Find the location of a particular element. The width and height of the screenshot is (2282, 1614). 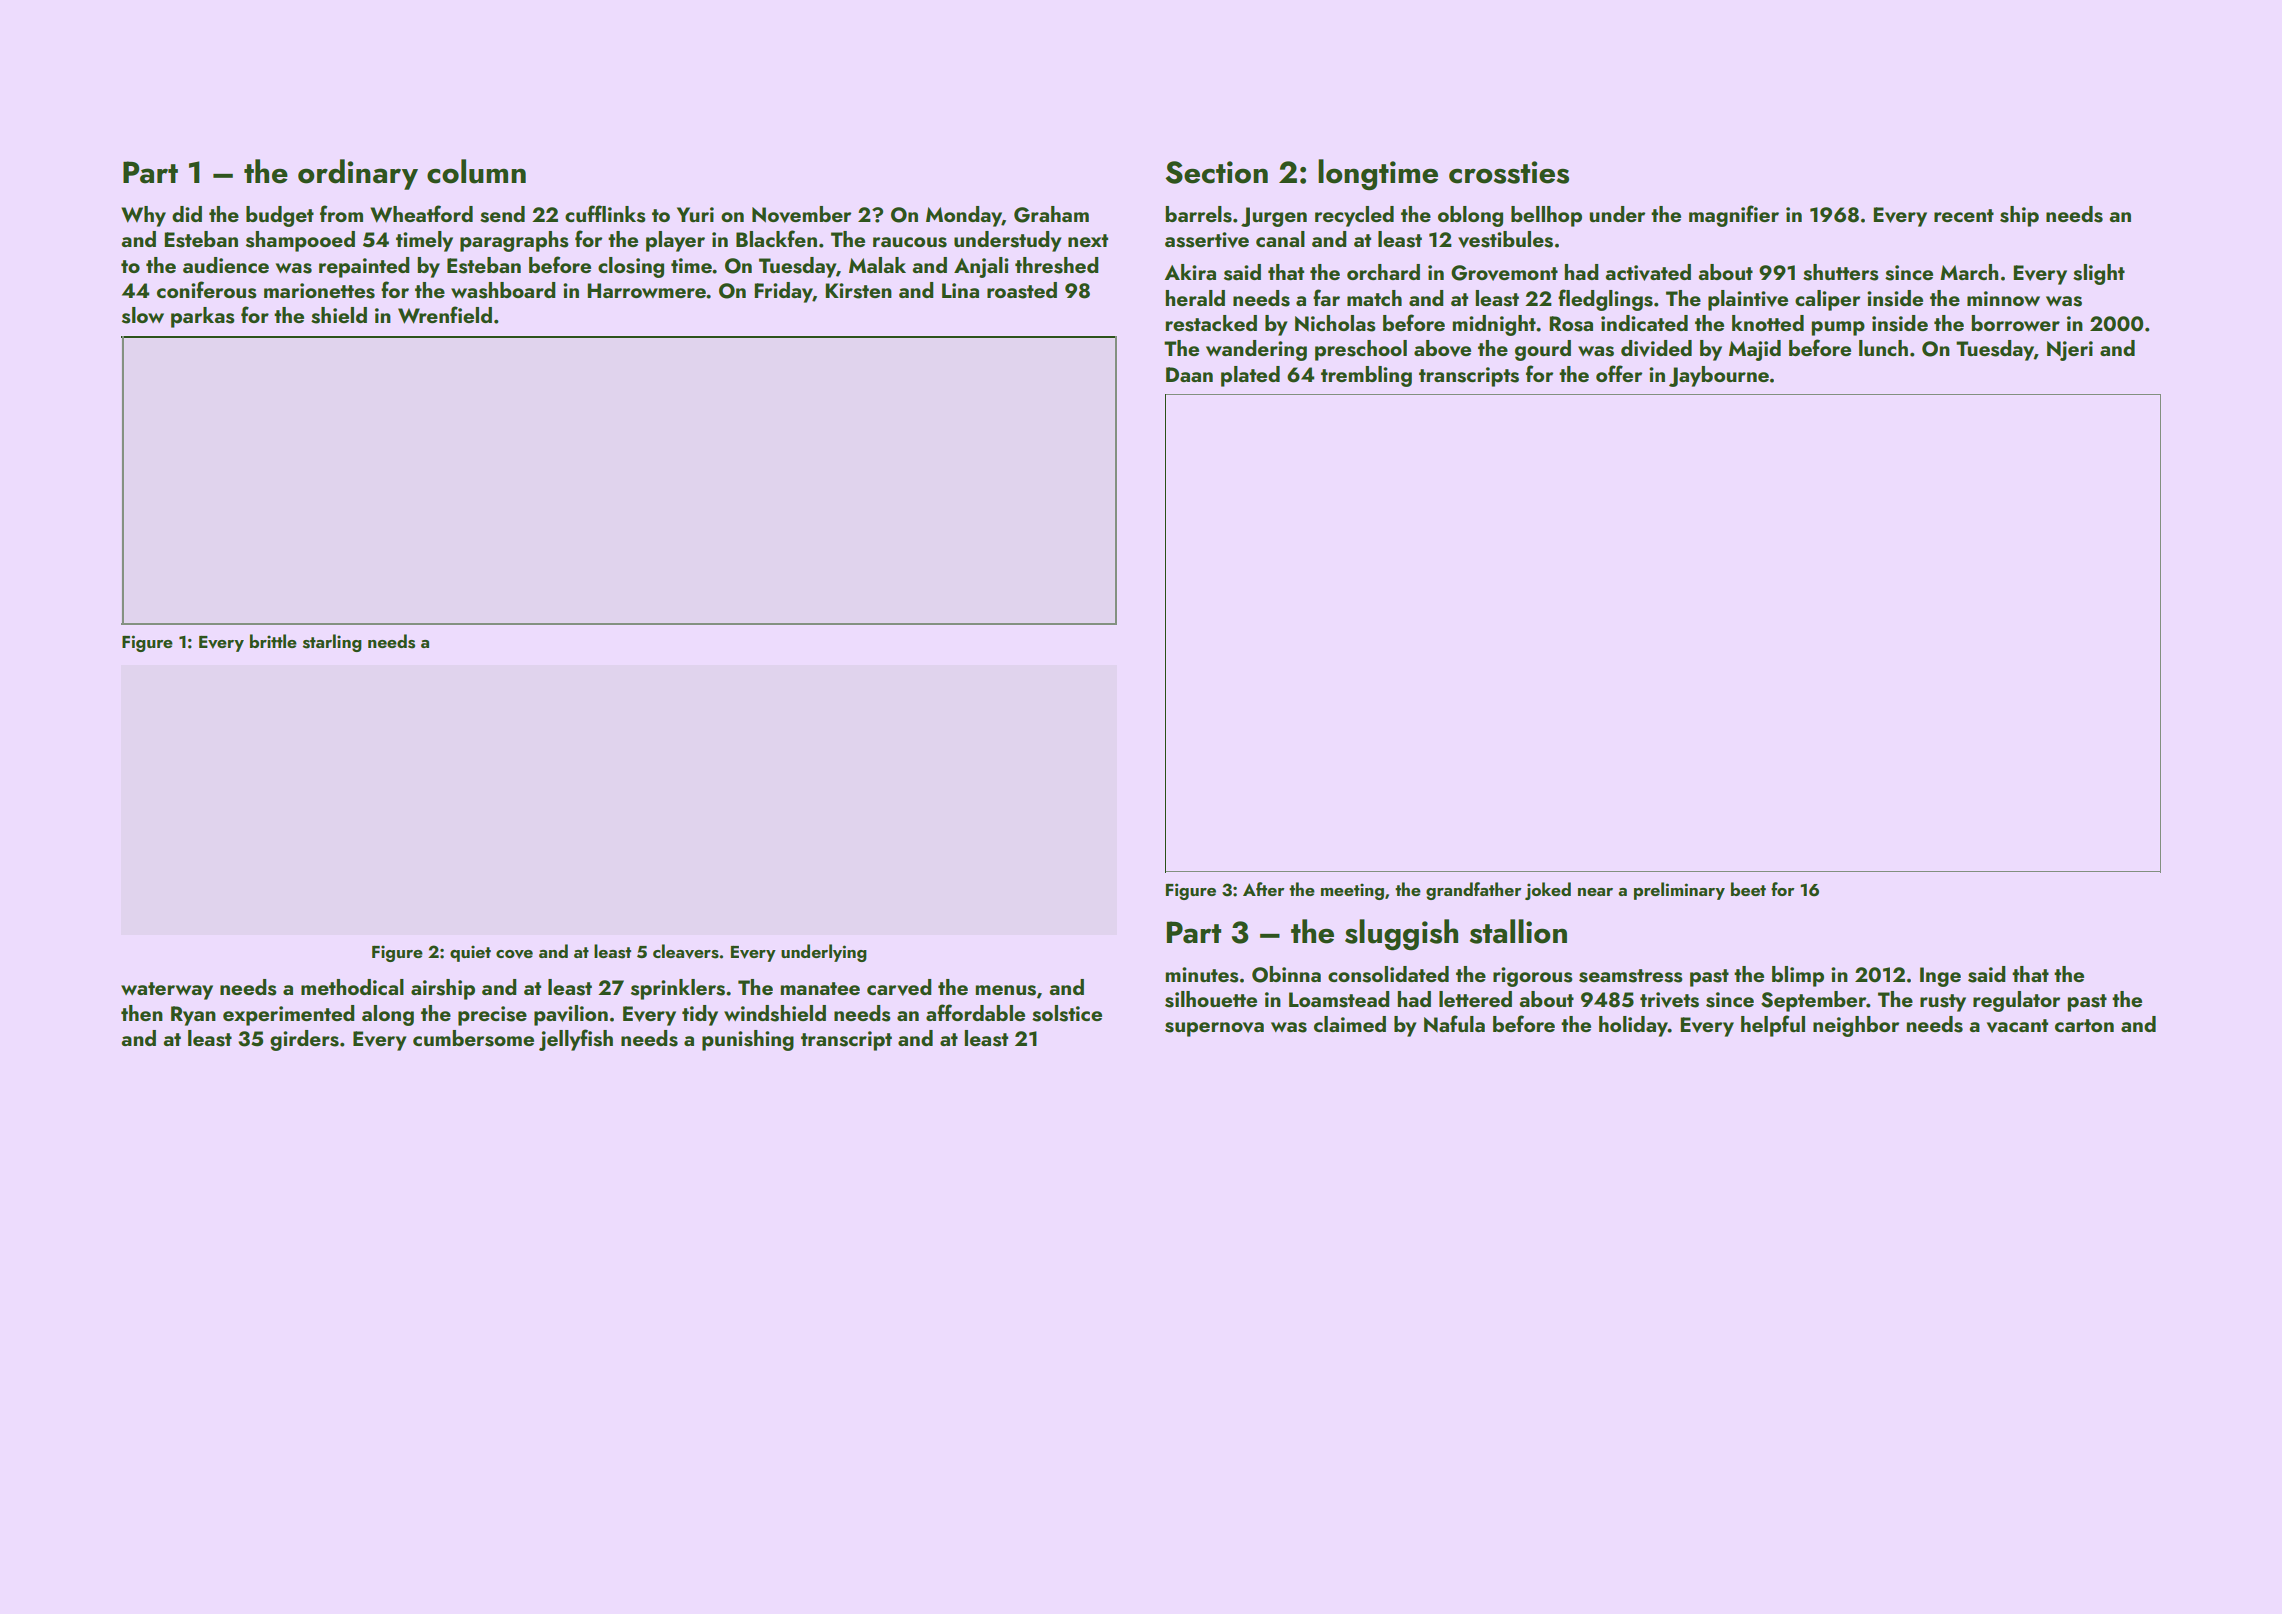

After is located at coordinates (1263, 889).
